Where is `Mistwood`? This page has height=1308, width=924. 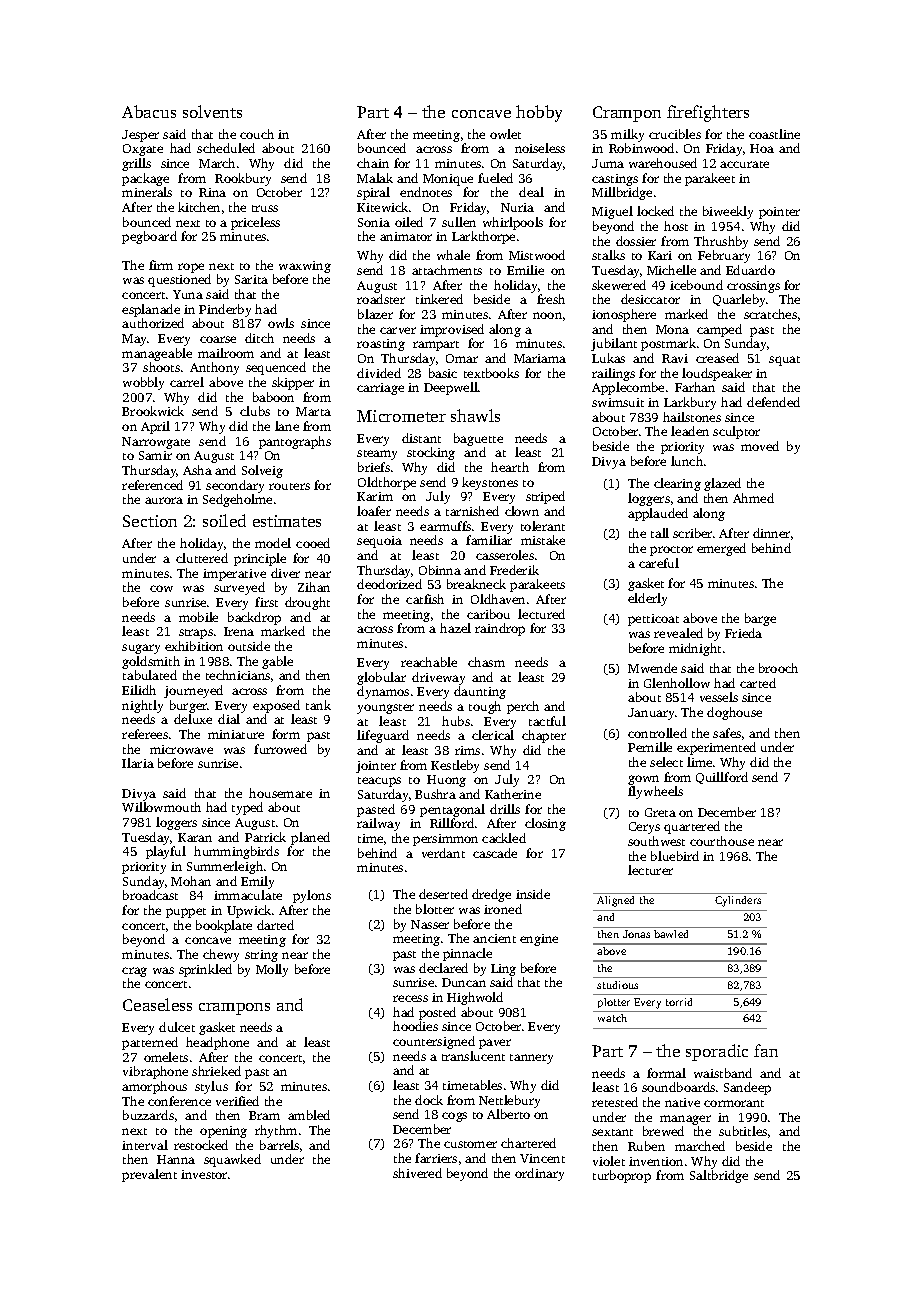 Mistwood is located at coordinates (537, 255).
